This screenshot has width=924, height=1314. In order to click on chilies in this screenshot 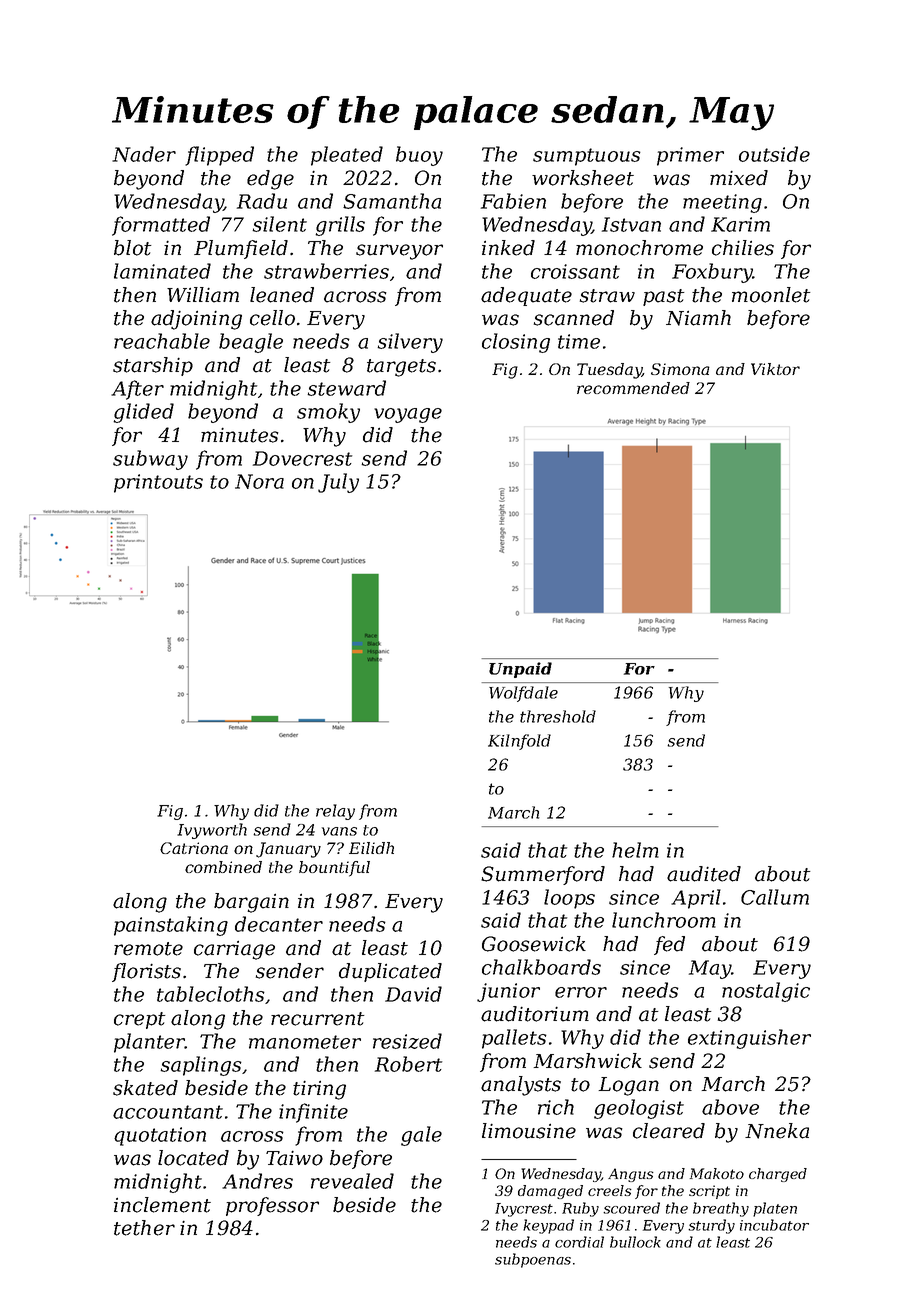, I will do `click(743, 248)`.
